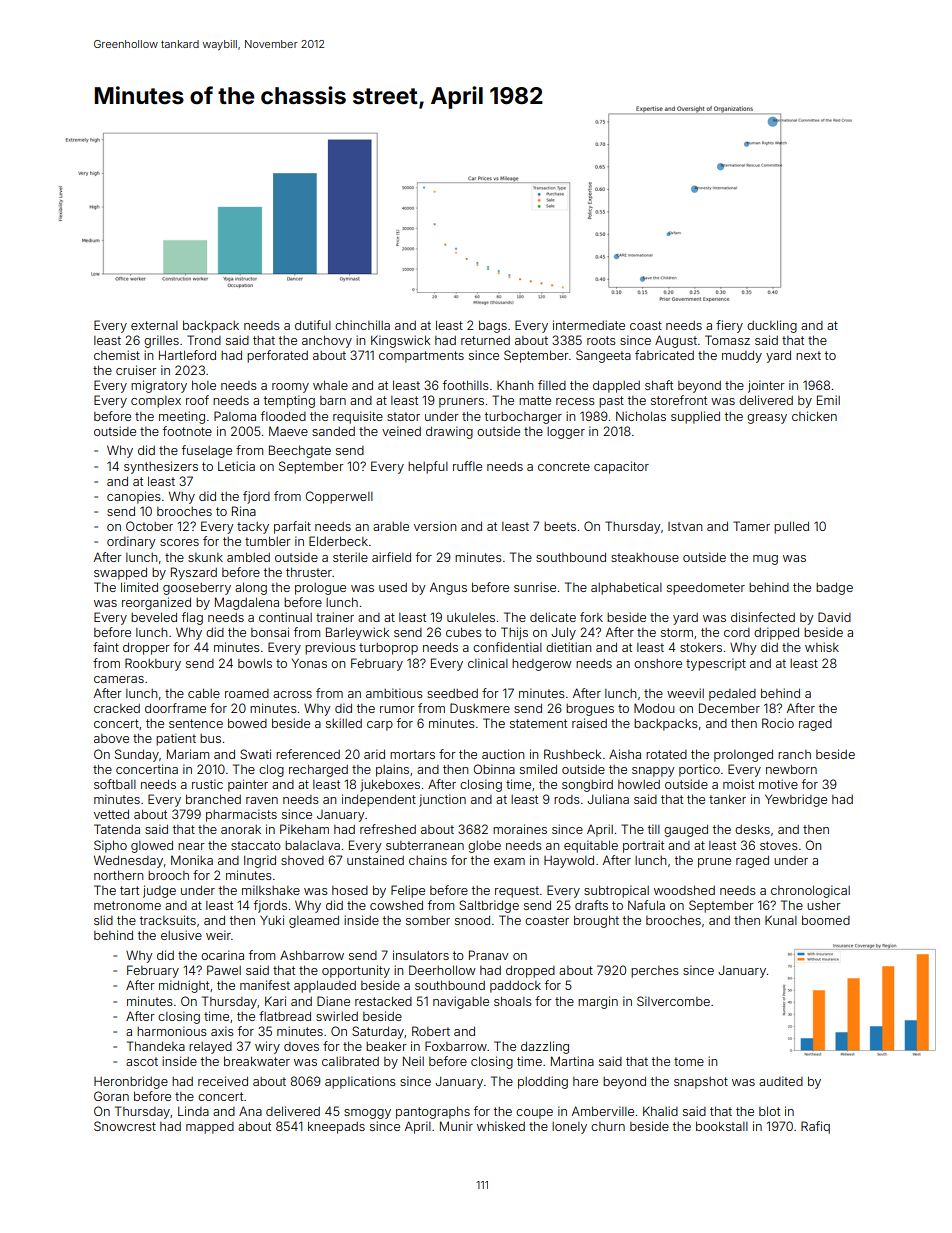 This image has width=952, height=1233. Describe the element at coordinates (776, 633) in the image. I see `dripped` at that location.
